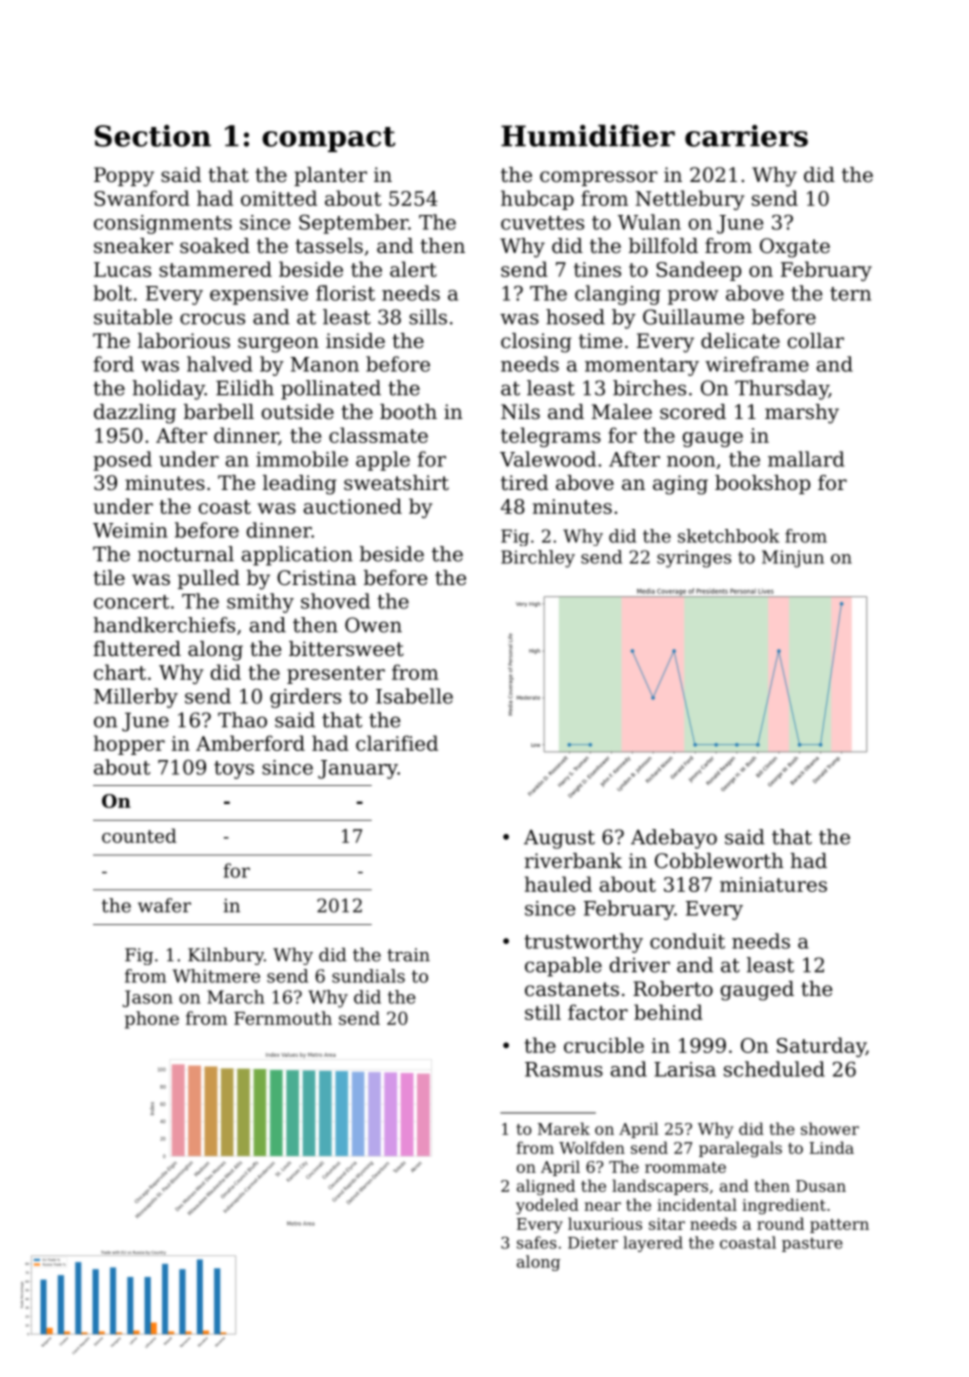  What do you see at coordinates (573, 860) in the screenshot?
I see `riverbank` at bounding box center [573, 860].
